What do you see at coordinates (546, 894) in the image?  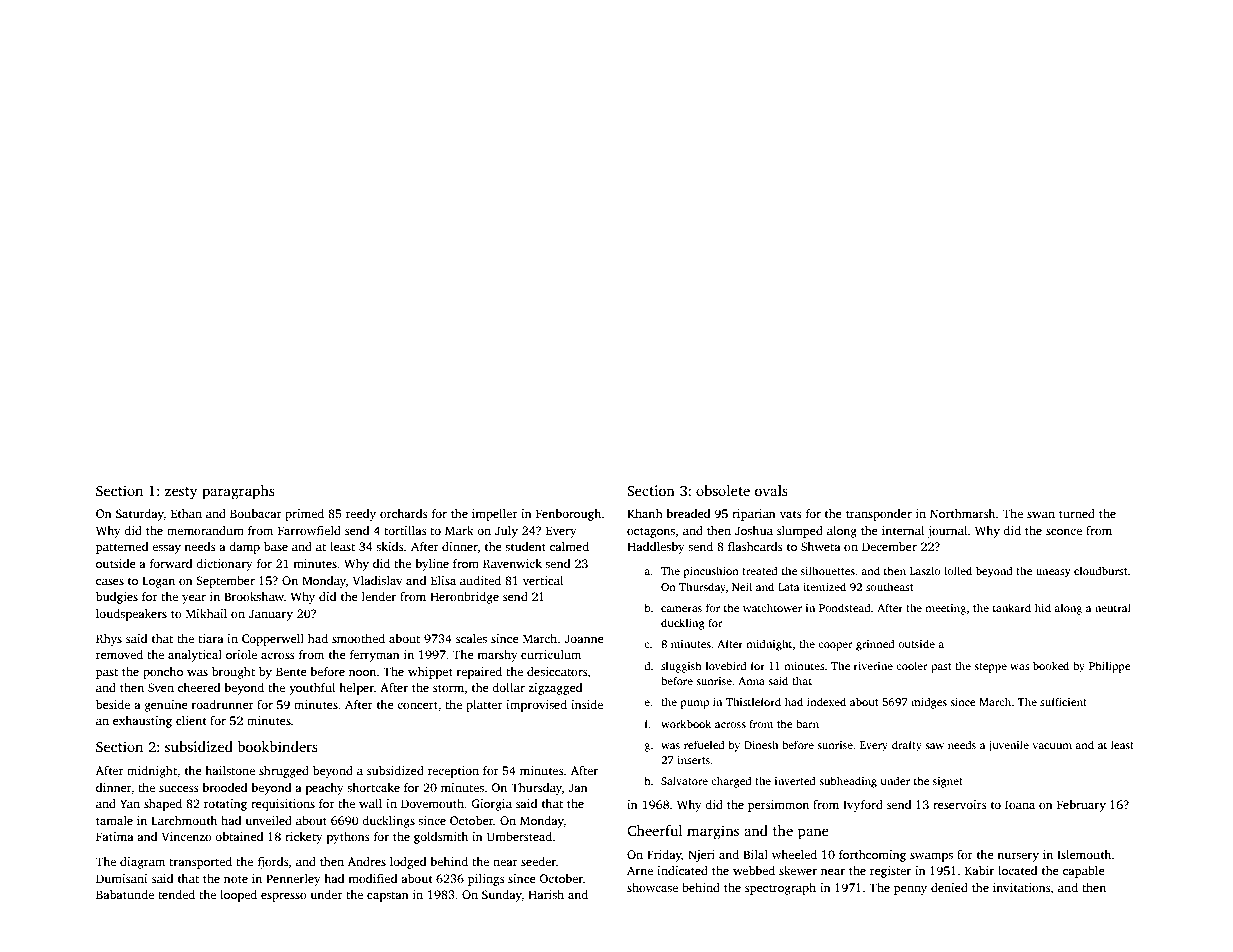 I see `Harish` at bounding box center [546, 894].
